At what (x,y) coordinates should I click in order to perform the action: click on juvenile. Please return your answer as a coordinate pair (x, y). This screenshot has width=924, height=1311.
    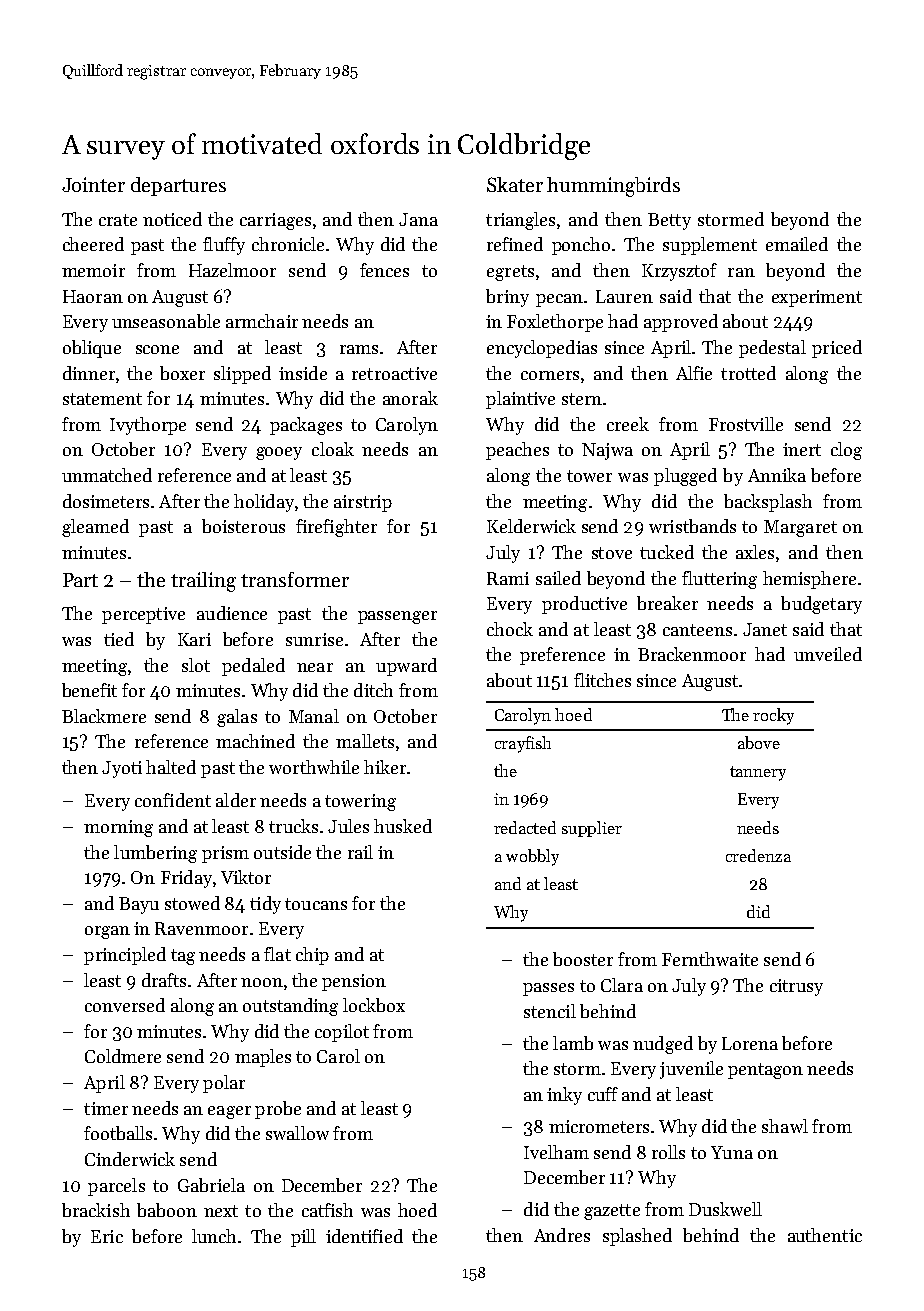
    Looking at the image, I should click on (691, 1070).
